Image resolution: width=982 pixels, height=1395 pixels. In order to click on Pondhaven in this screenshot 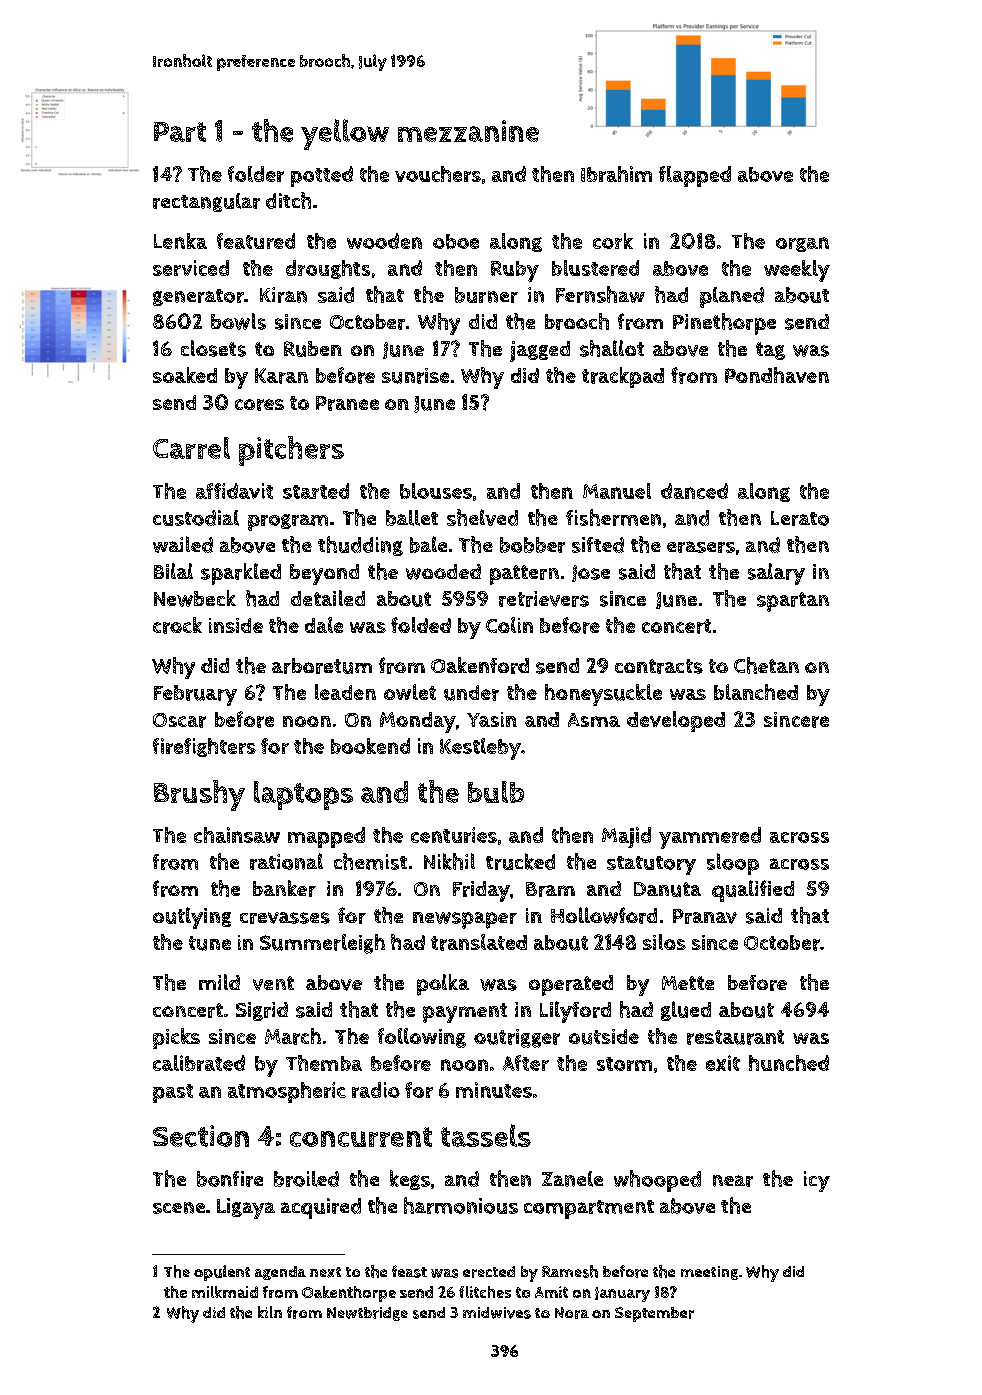, I will do `click(777, 375)`.
